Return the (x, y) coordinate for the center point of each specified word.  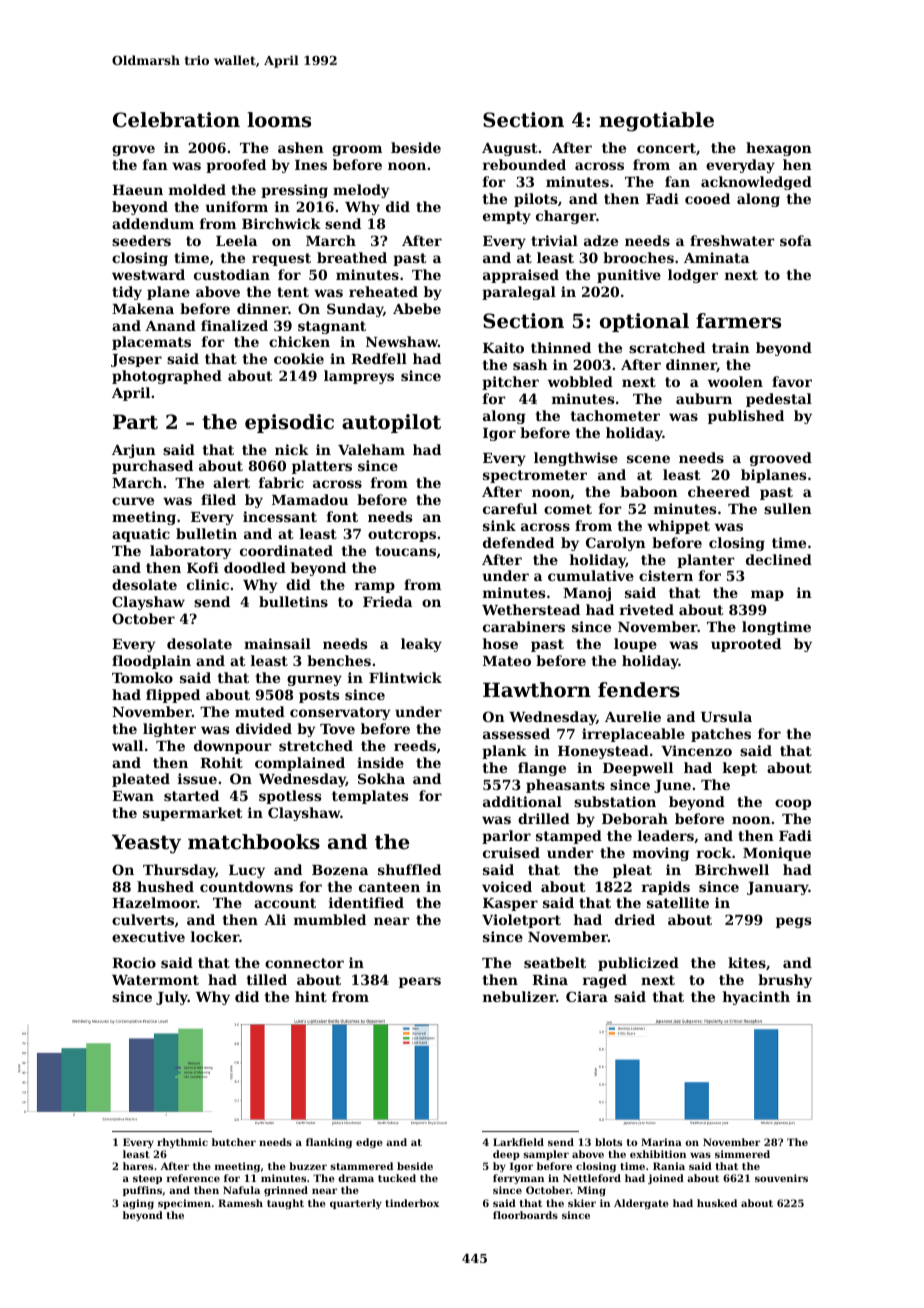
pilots (535, 200)
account (285, 903)
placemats (151, 343)
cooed (707, 198)
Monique (777, 854)
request (281, 259)
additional (522, 801)
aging (138, 1204)
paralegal (519, 293)
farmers (738, 321)
